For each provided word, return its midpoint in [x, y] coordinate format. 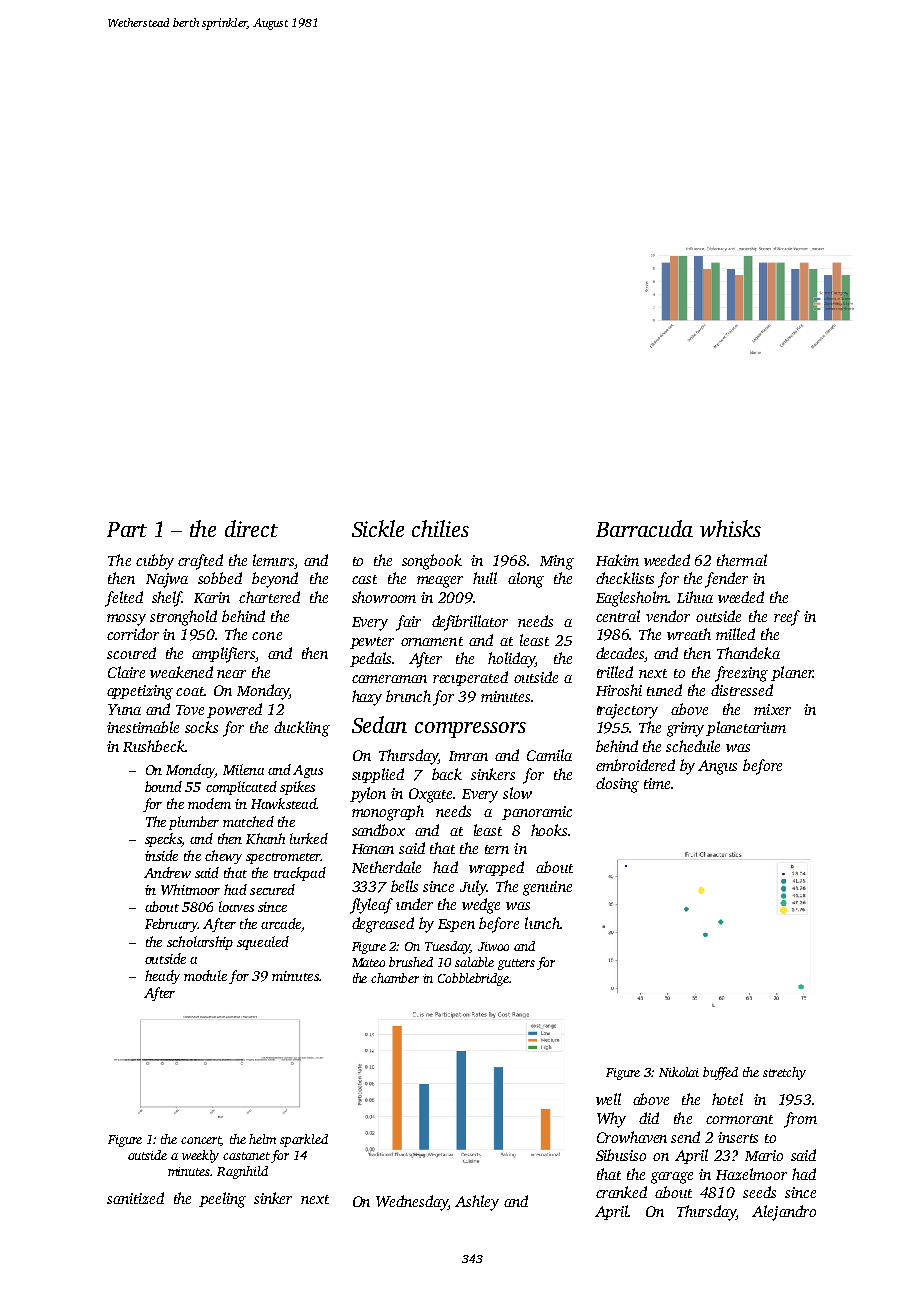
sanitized [135, 1198]
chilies [440, 528]
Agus [308, 771]
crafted [200, 562]
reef [787, 618]
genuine [547, 888]
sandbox [378, 830]
